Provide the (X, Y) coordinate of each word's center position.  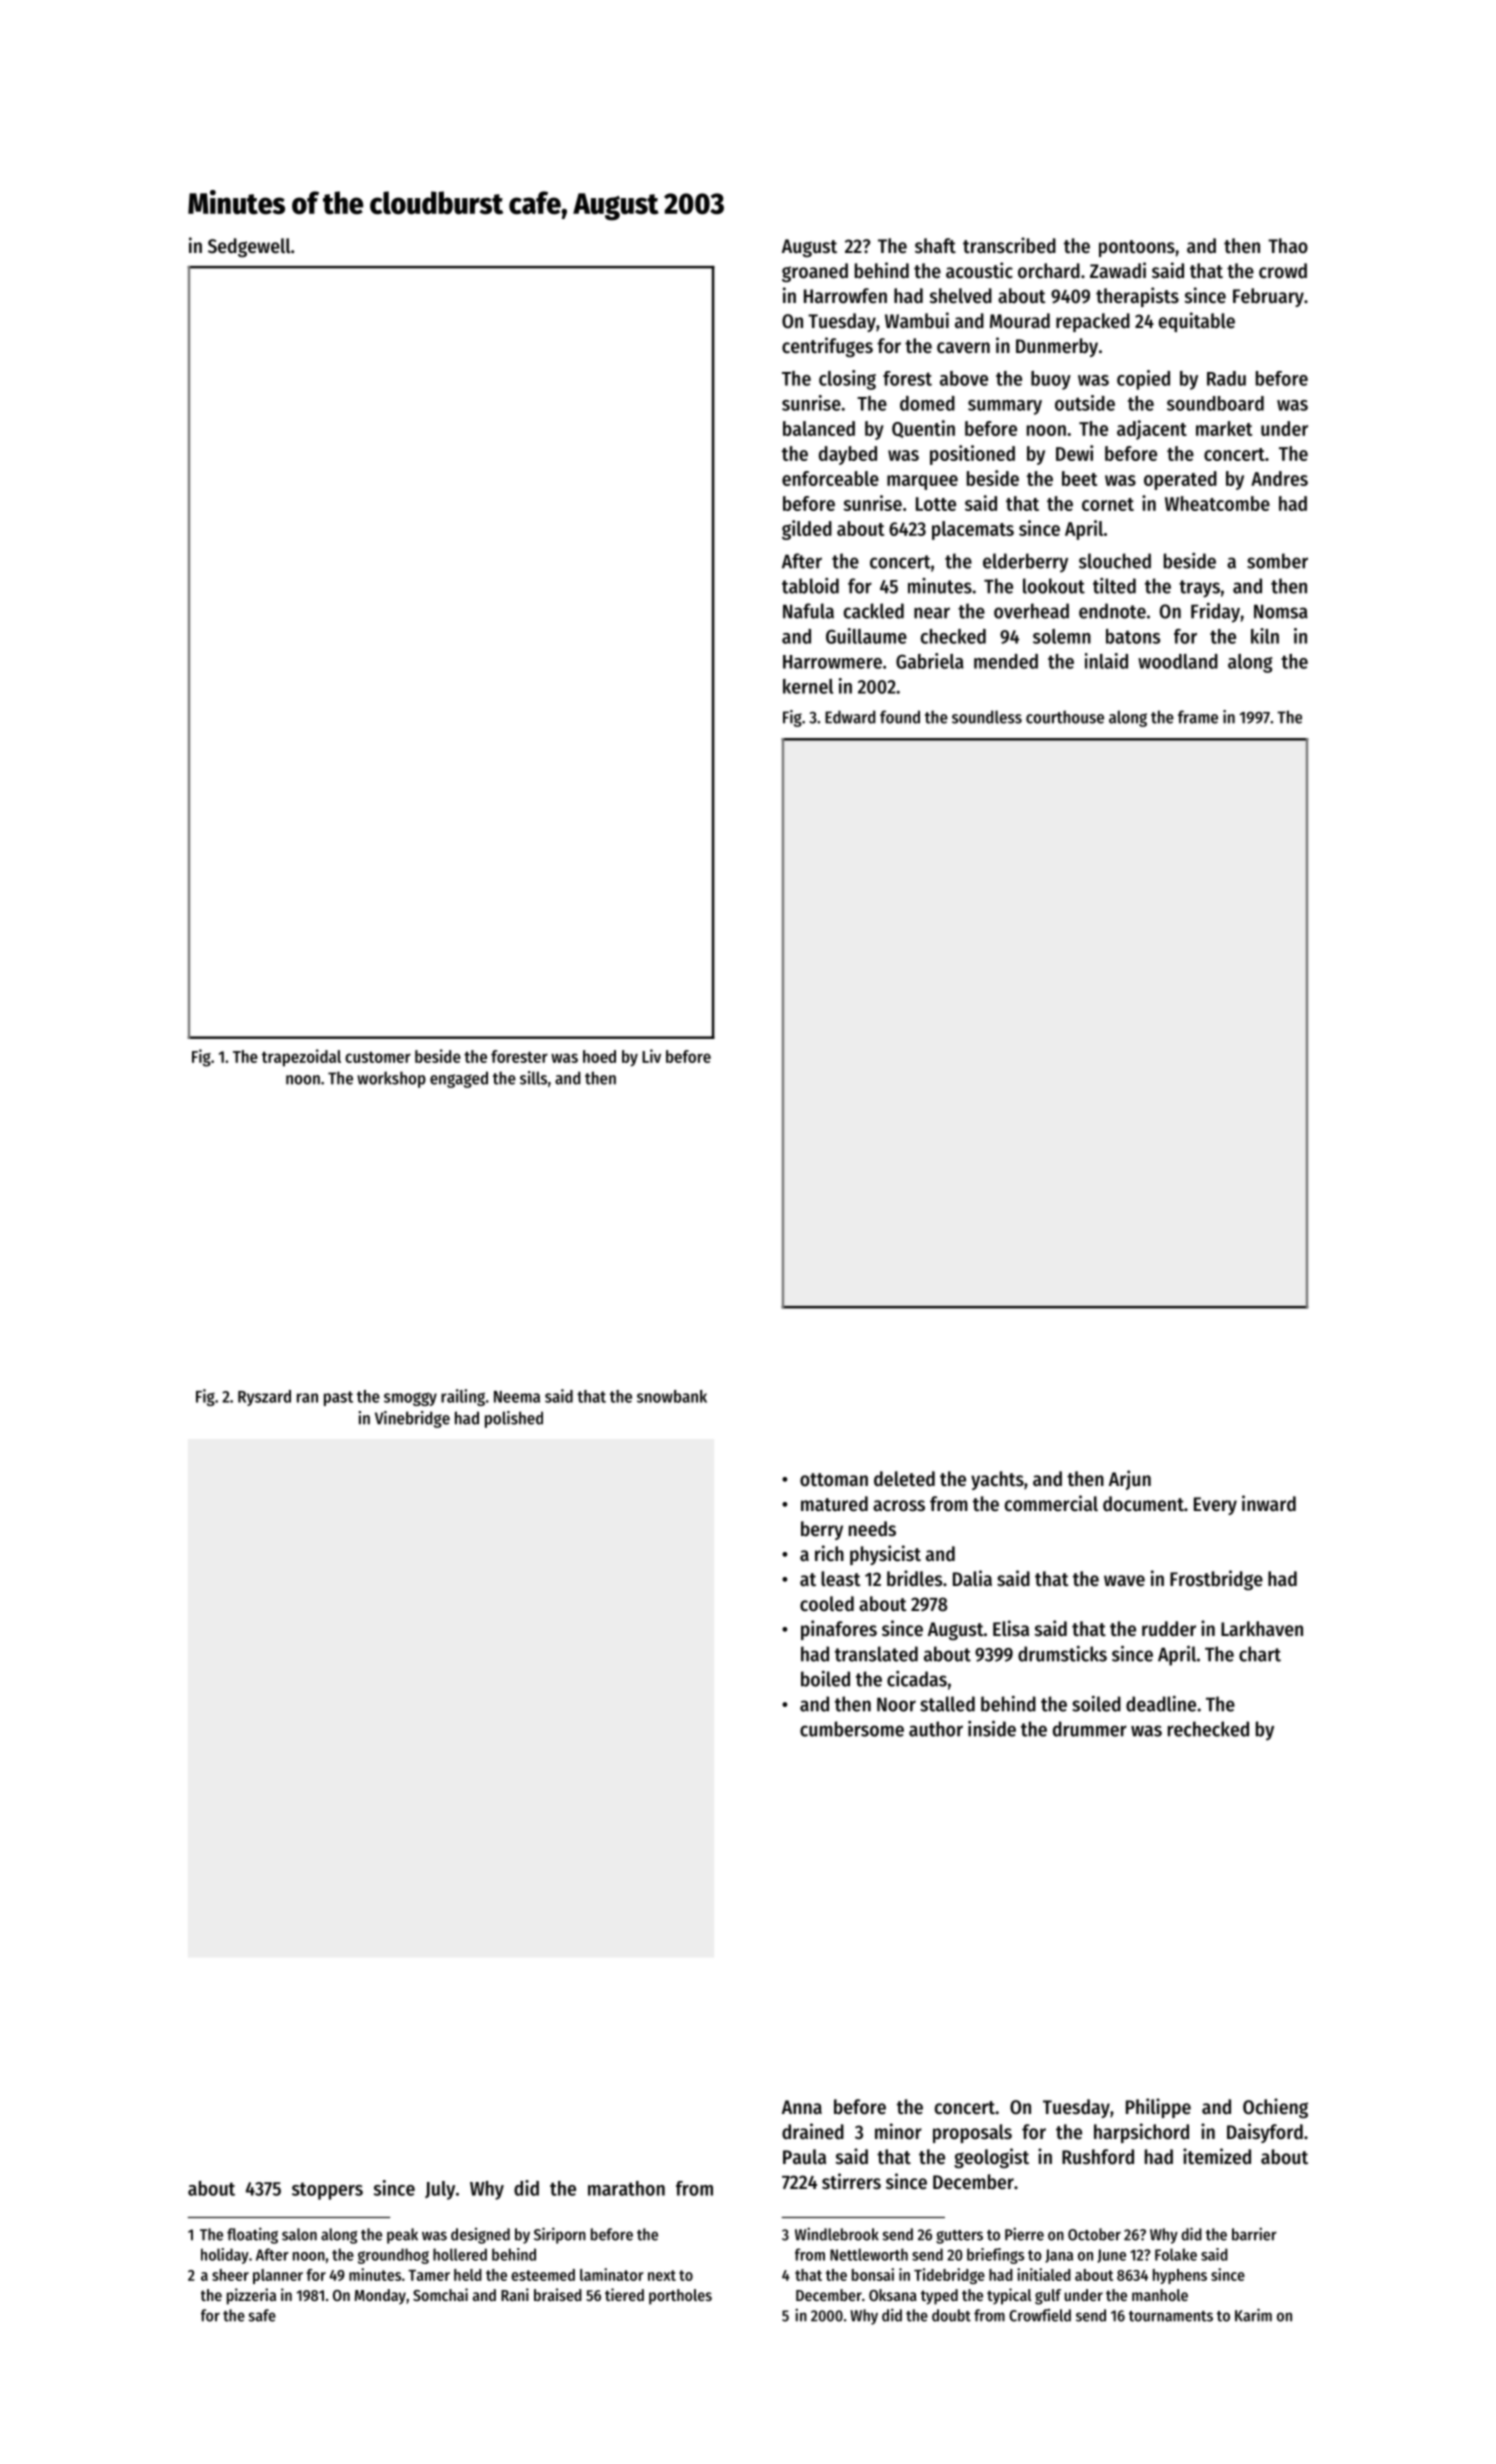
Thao (1288, 246)
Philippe (1158, 2108)
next (662, 2275)
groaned (815, 272)
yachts (997, 1480)
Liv (651, 1056)
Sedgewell (249, 247)
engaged (459, 1079)
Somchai (440, 2294)
